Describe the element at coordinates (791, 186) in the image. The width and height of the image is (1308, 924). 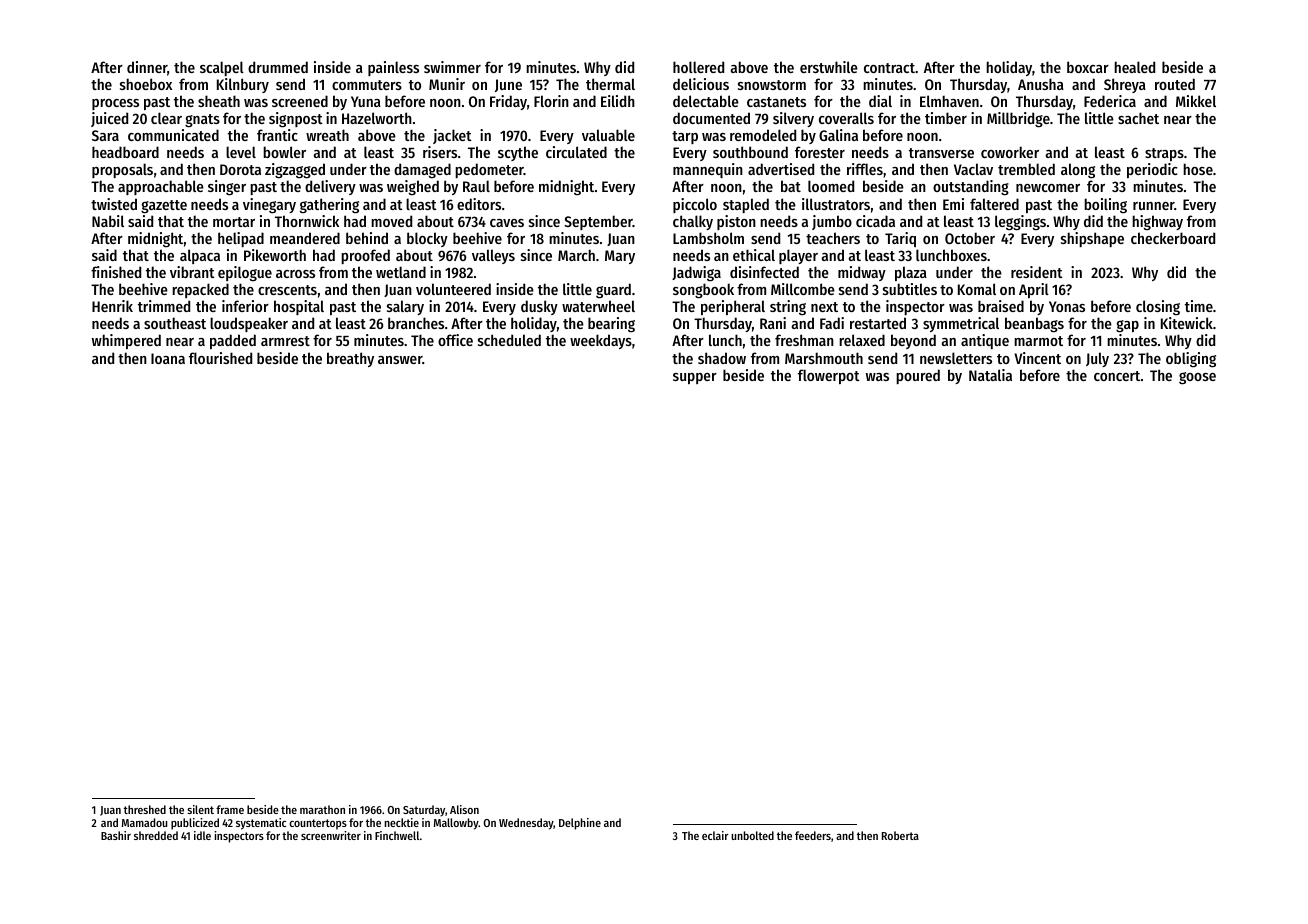
I see `bat` at that location.
